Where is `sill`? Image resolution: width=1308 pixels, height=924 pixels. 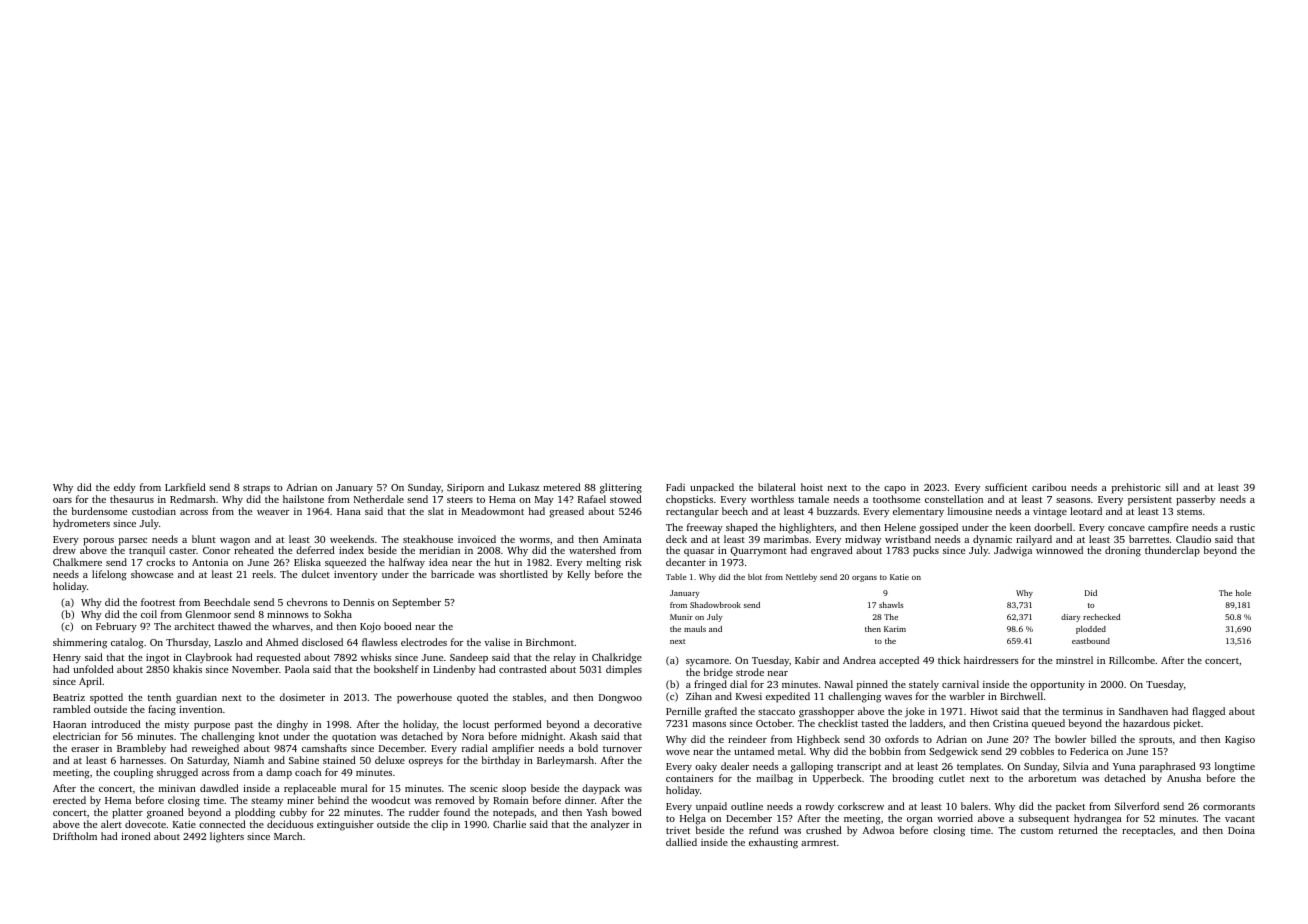 sill is located at coordinates (1171, 487).
